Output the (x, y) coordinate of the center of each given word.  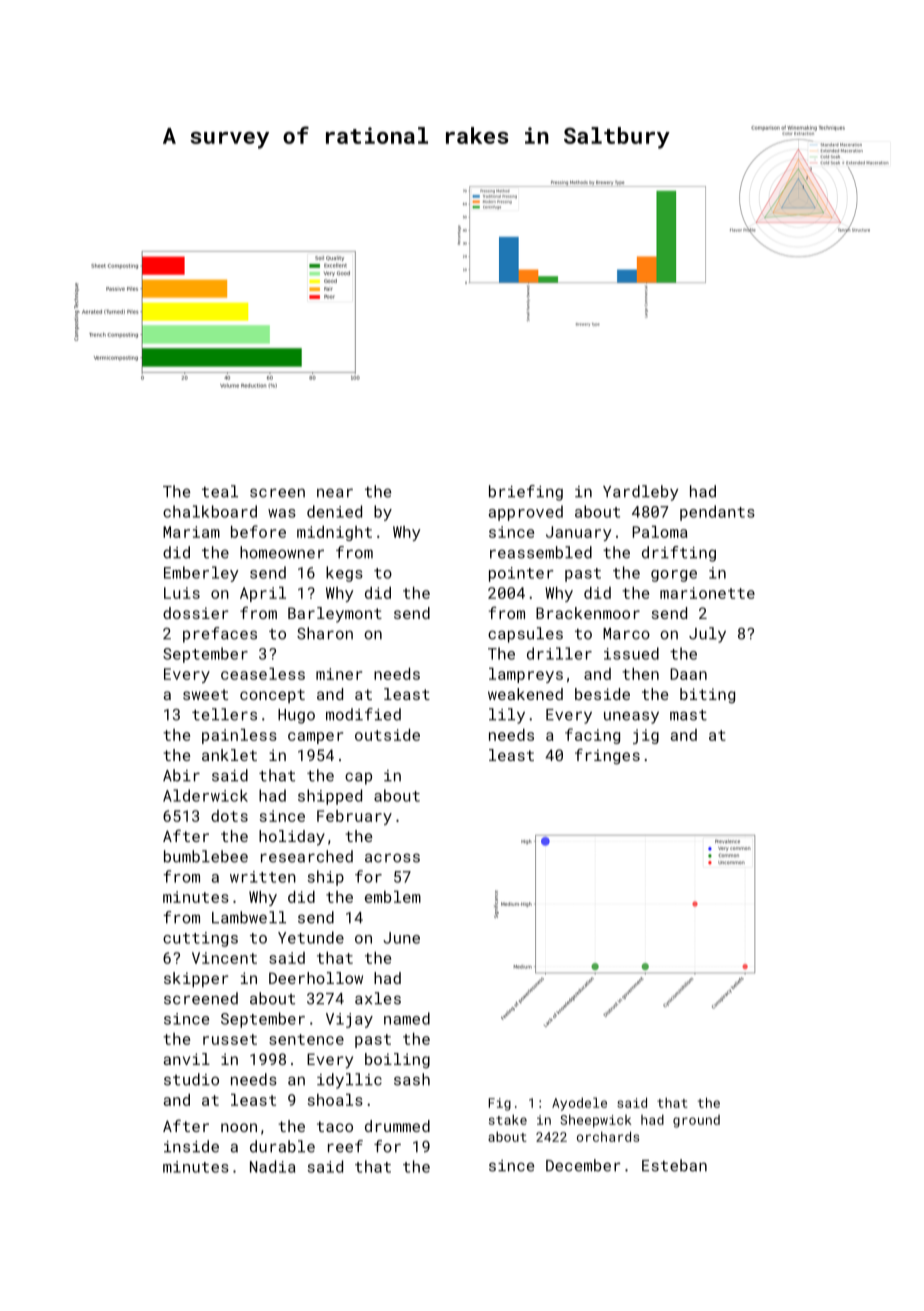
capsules (525, 635)
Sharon (325, 633)
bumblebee (206, 856)
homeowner (282, 552)
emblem (393, 897)
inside (191, 1146)
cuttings (200, 939)
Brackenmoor (588, 613)
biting (707, 696)
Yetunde (311, 937)
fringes (607, 756)
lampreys (526, 675)
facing (592, 736)
